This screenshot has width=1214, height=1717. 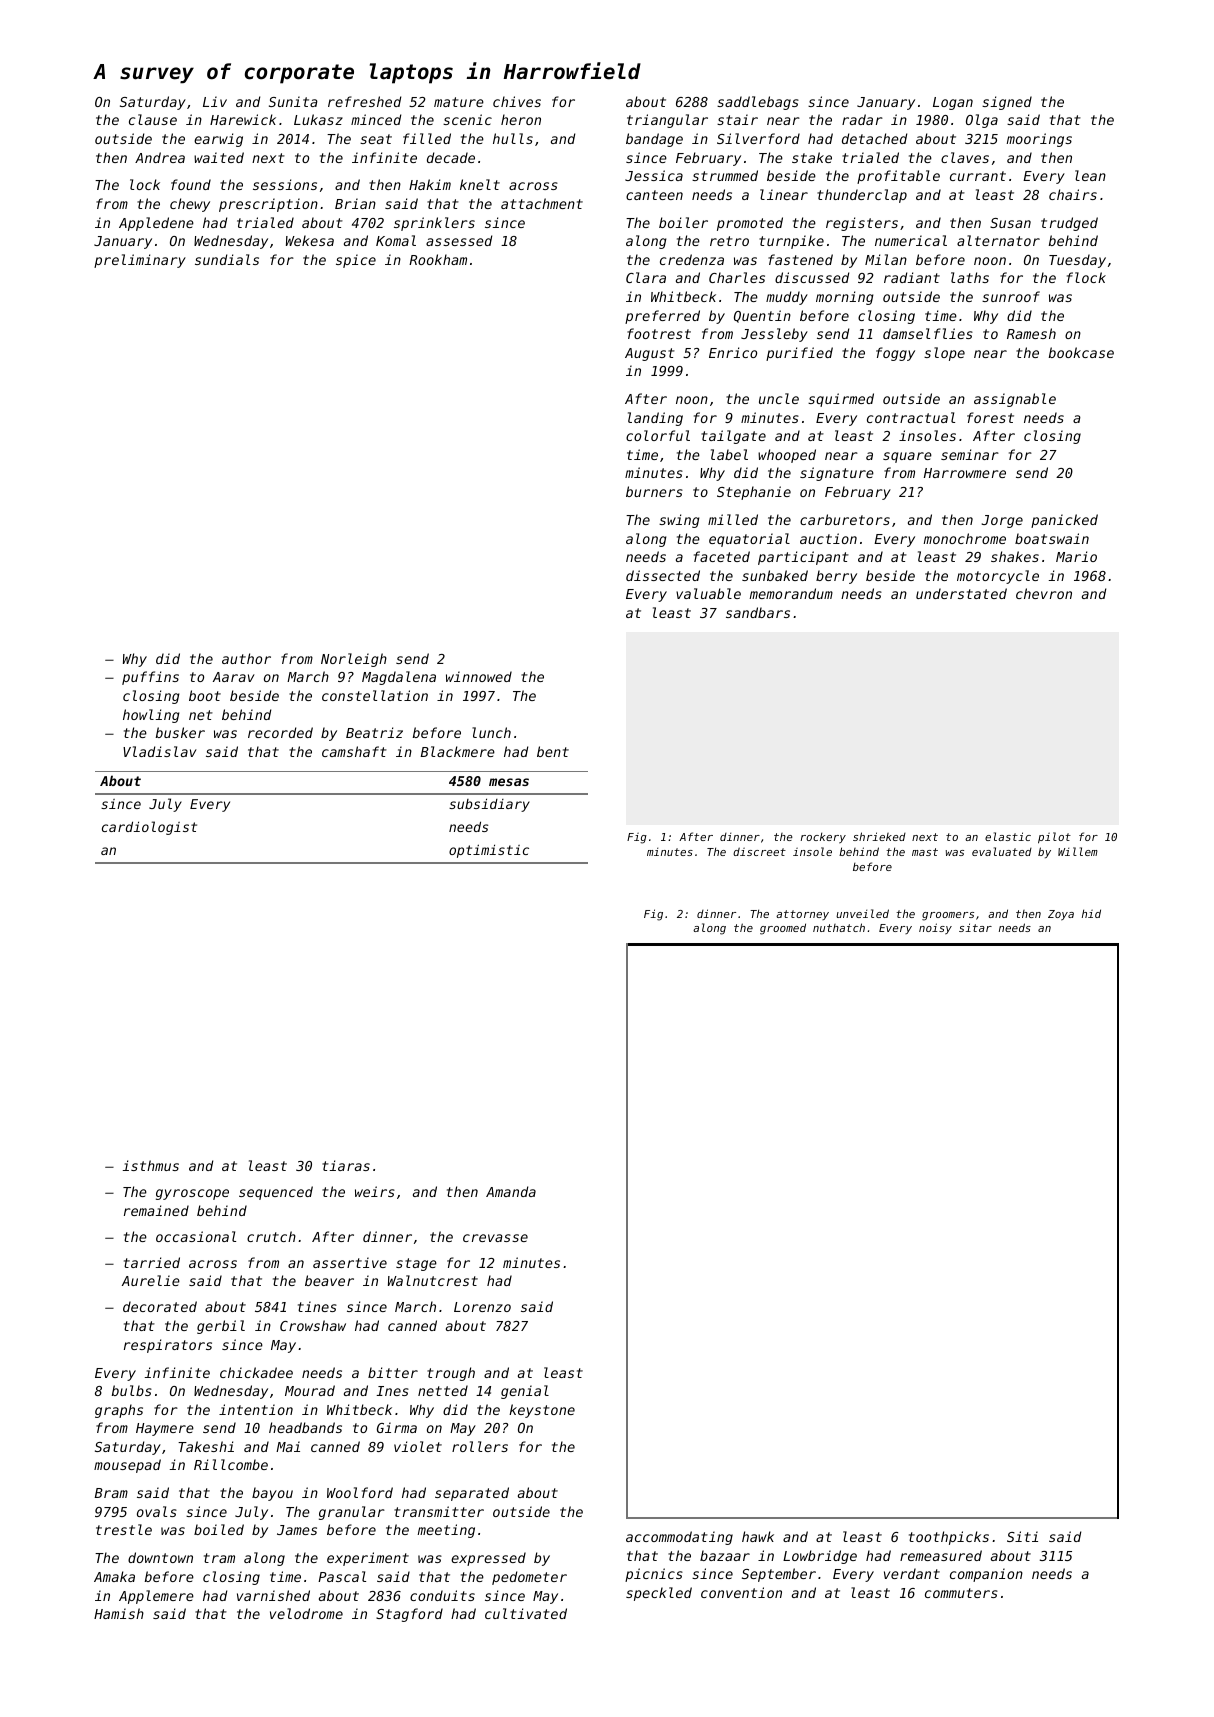 What do you see at coordinates (521, 119) in the screenshot?
I see `heron` at bounding box center [521, 119].
